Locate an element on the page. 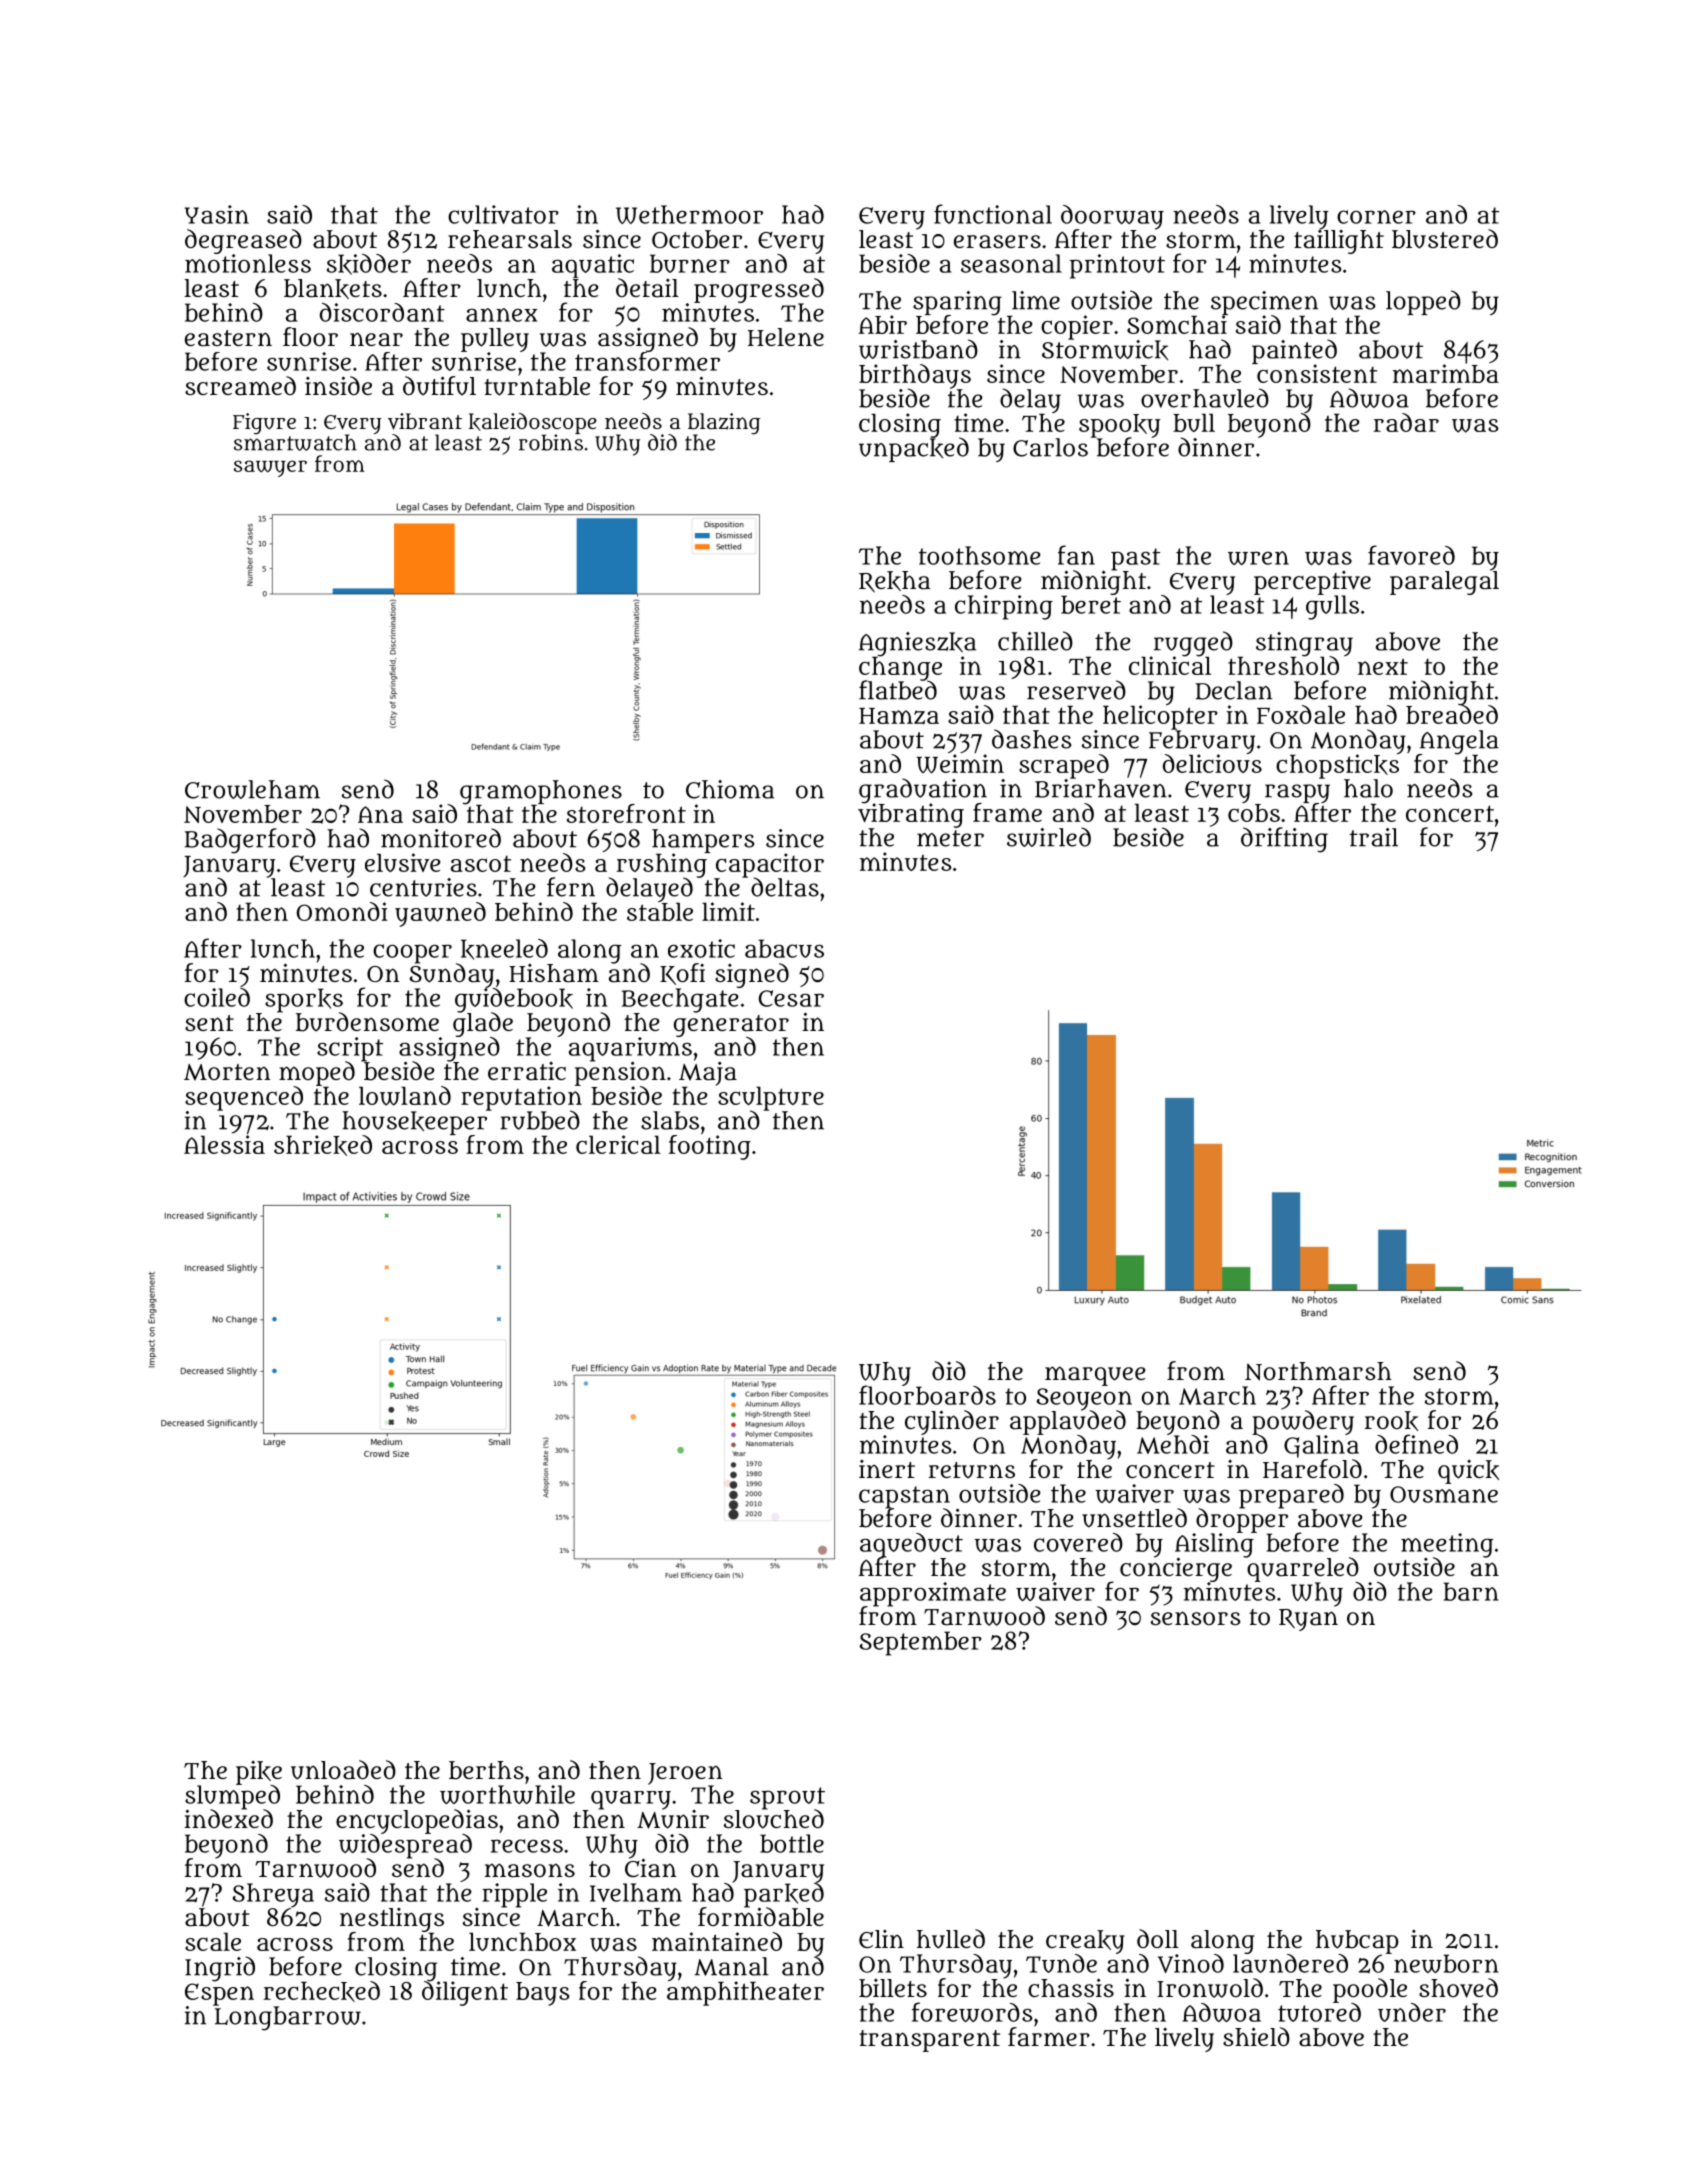 Image resolution: width=1683 pixels, height=2178 pixels. sprout is located at coordinates (787, 1798).
